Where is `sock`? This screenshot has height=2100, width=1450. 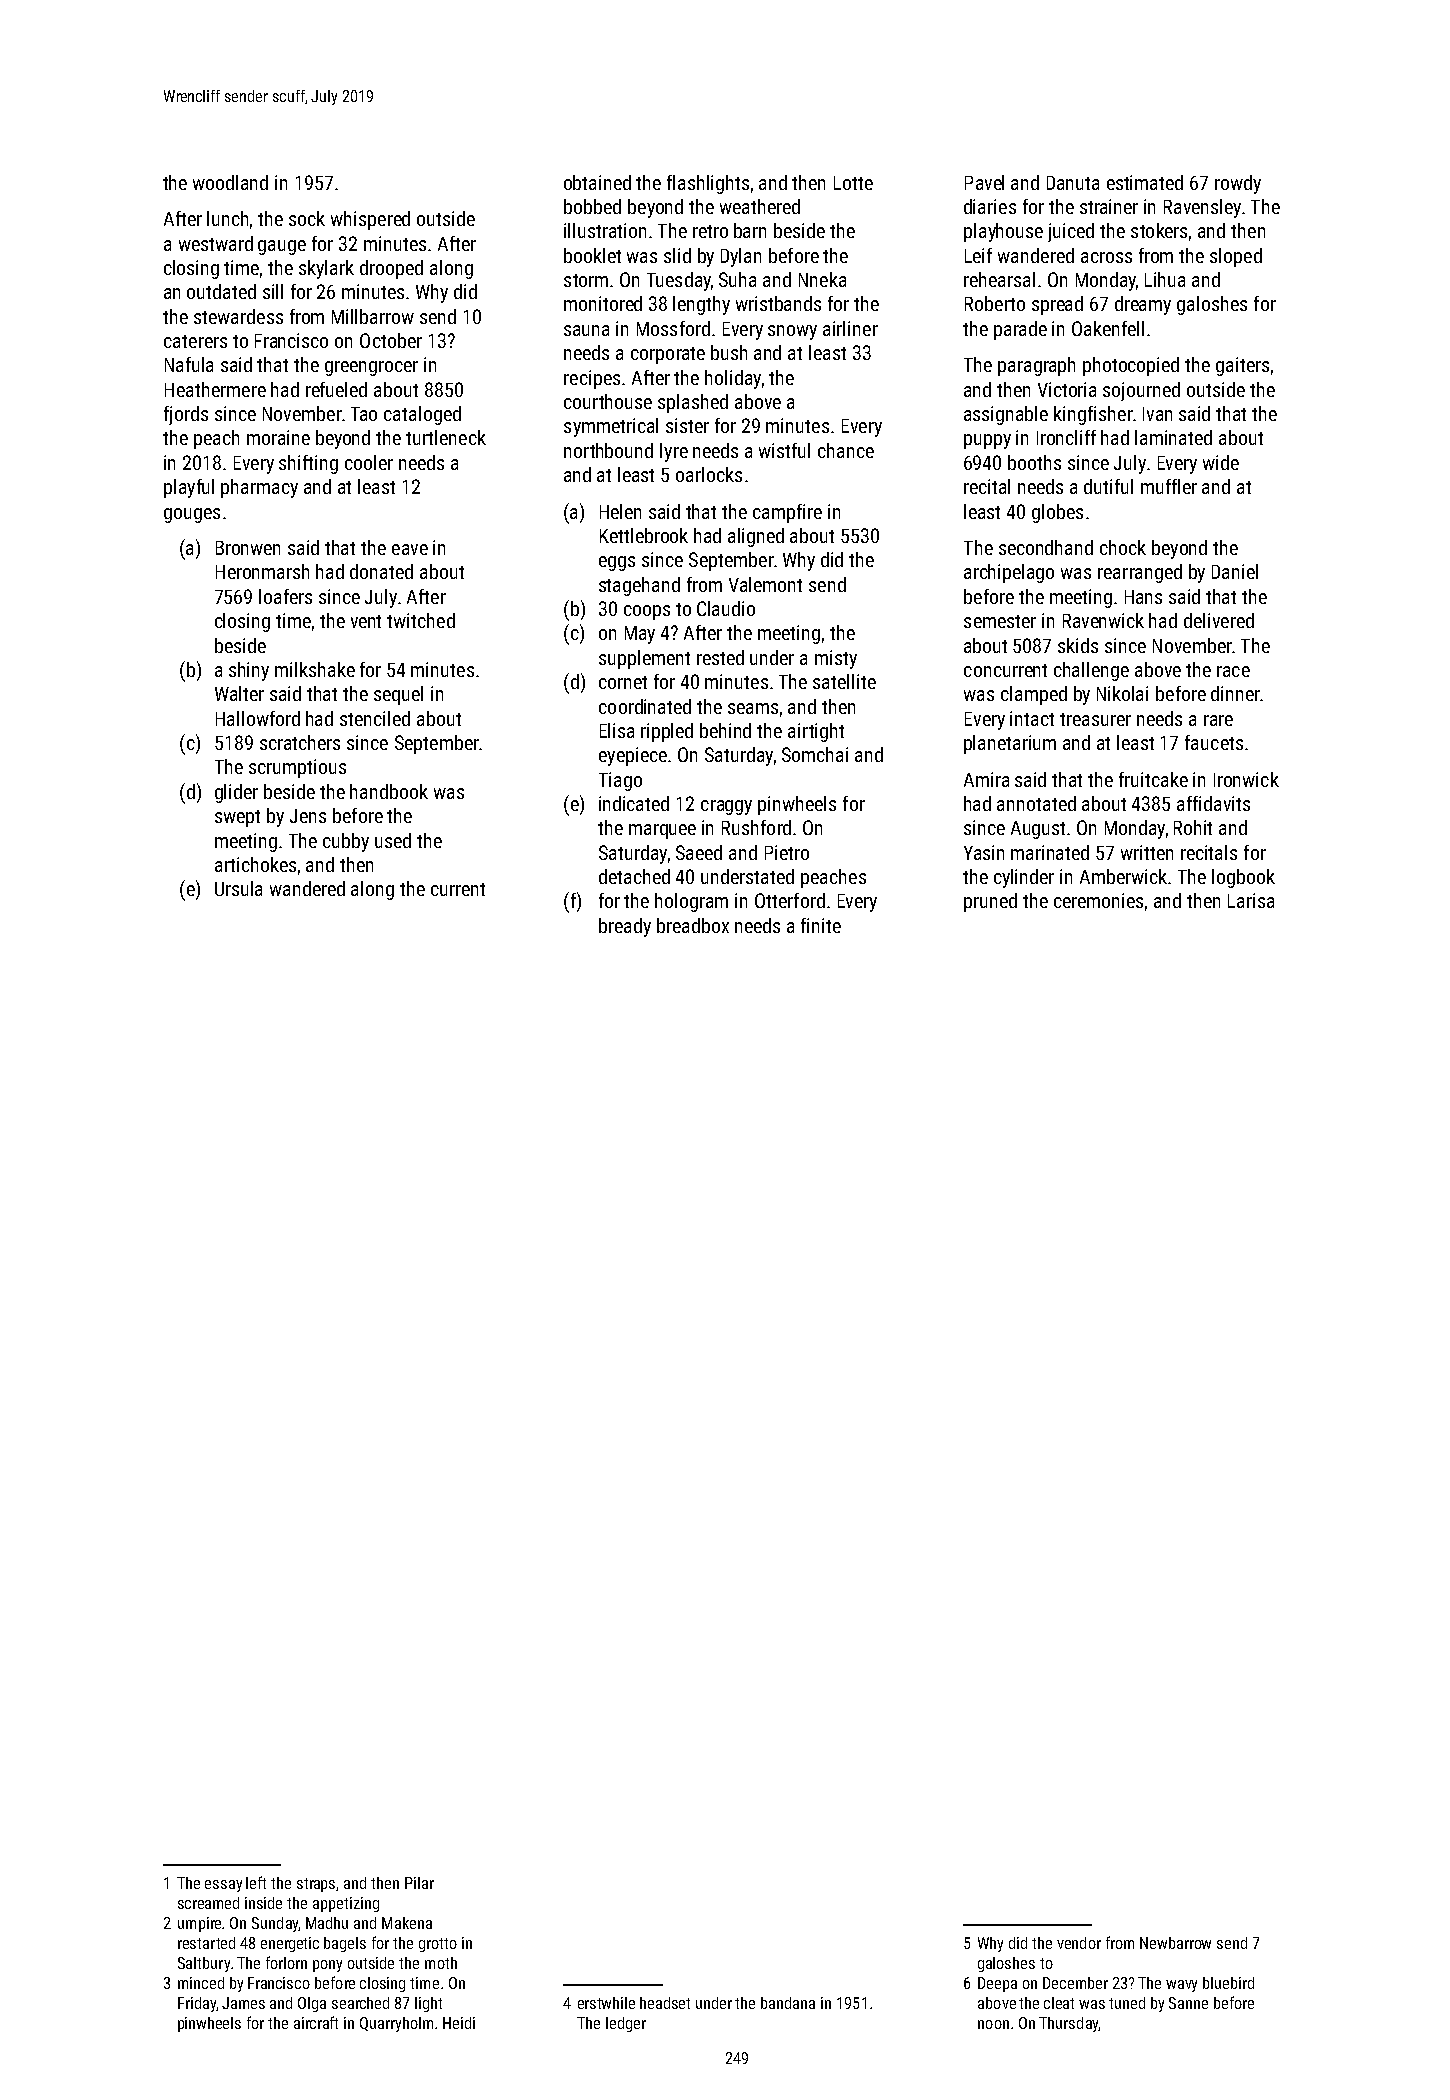
sock is located at coordinates (307, 218).
